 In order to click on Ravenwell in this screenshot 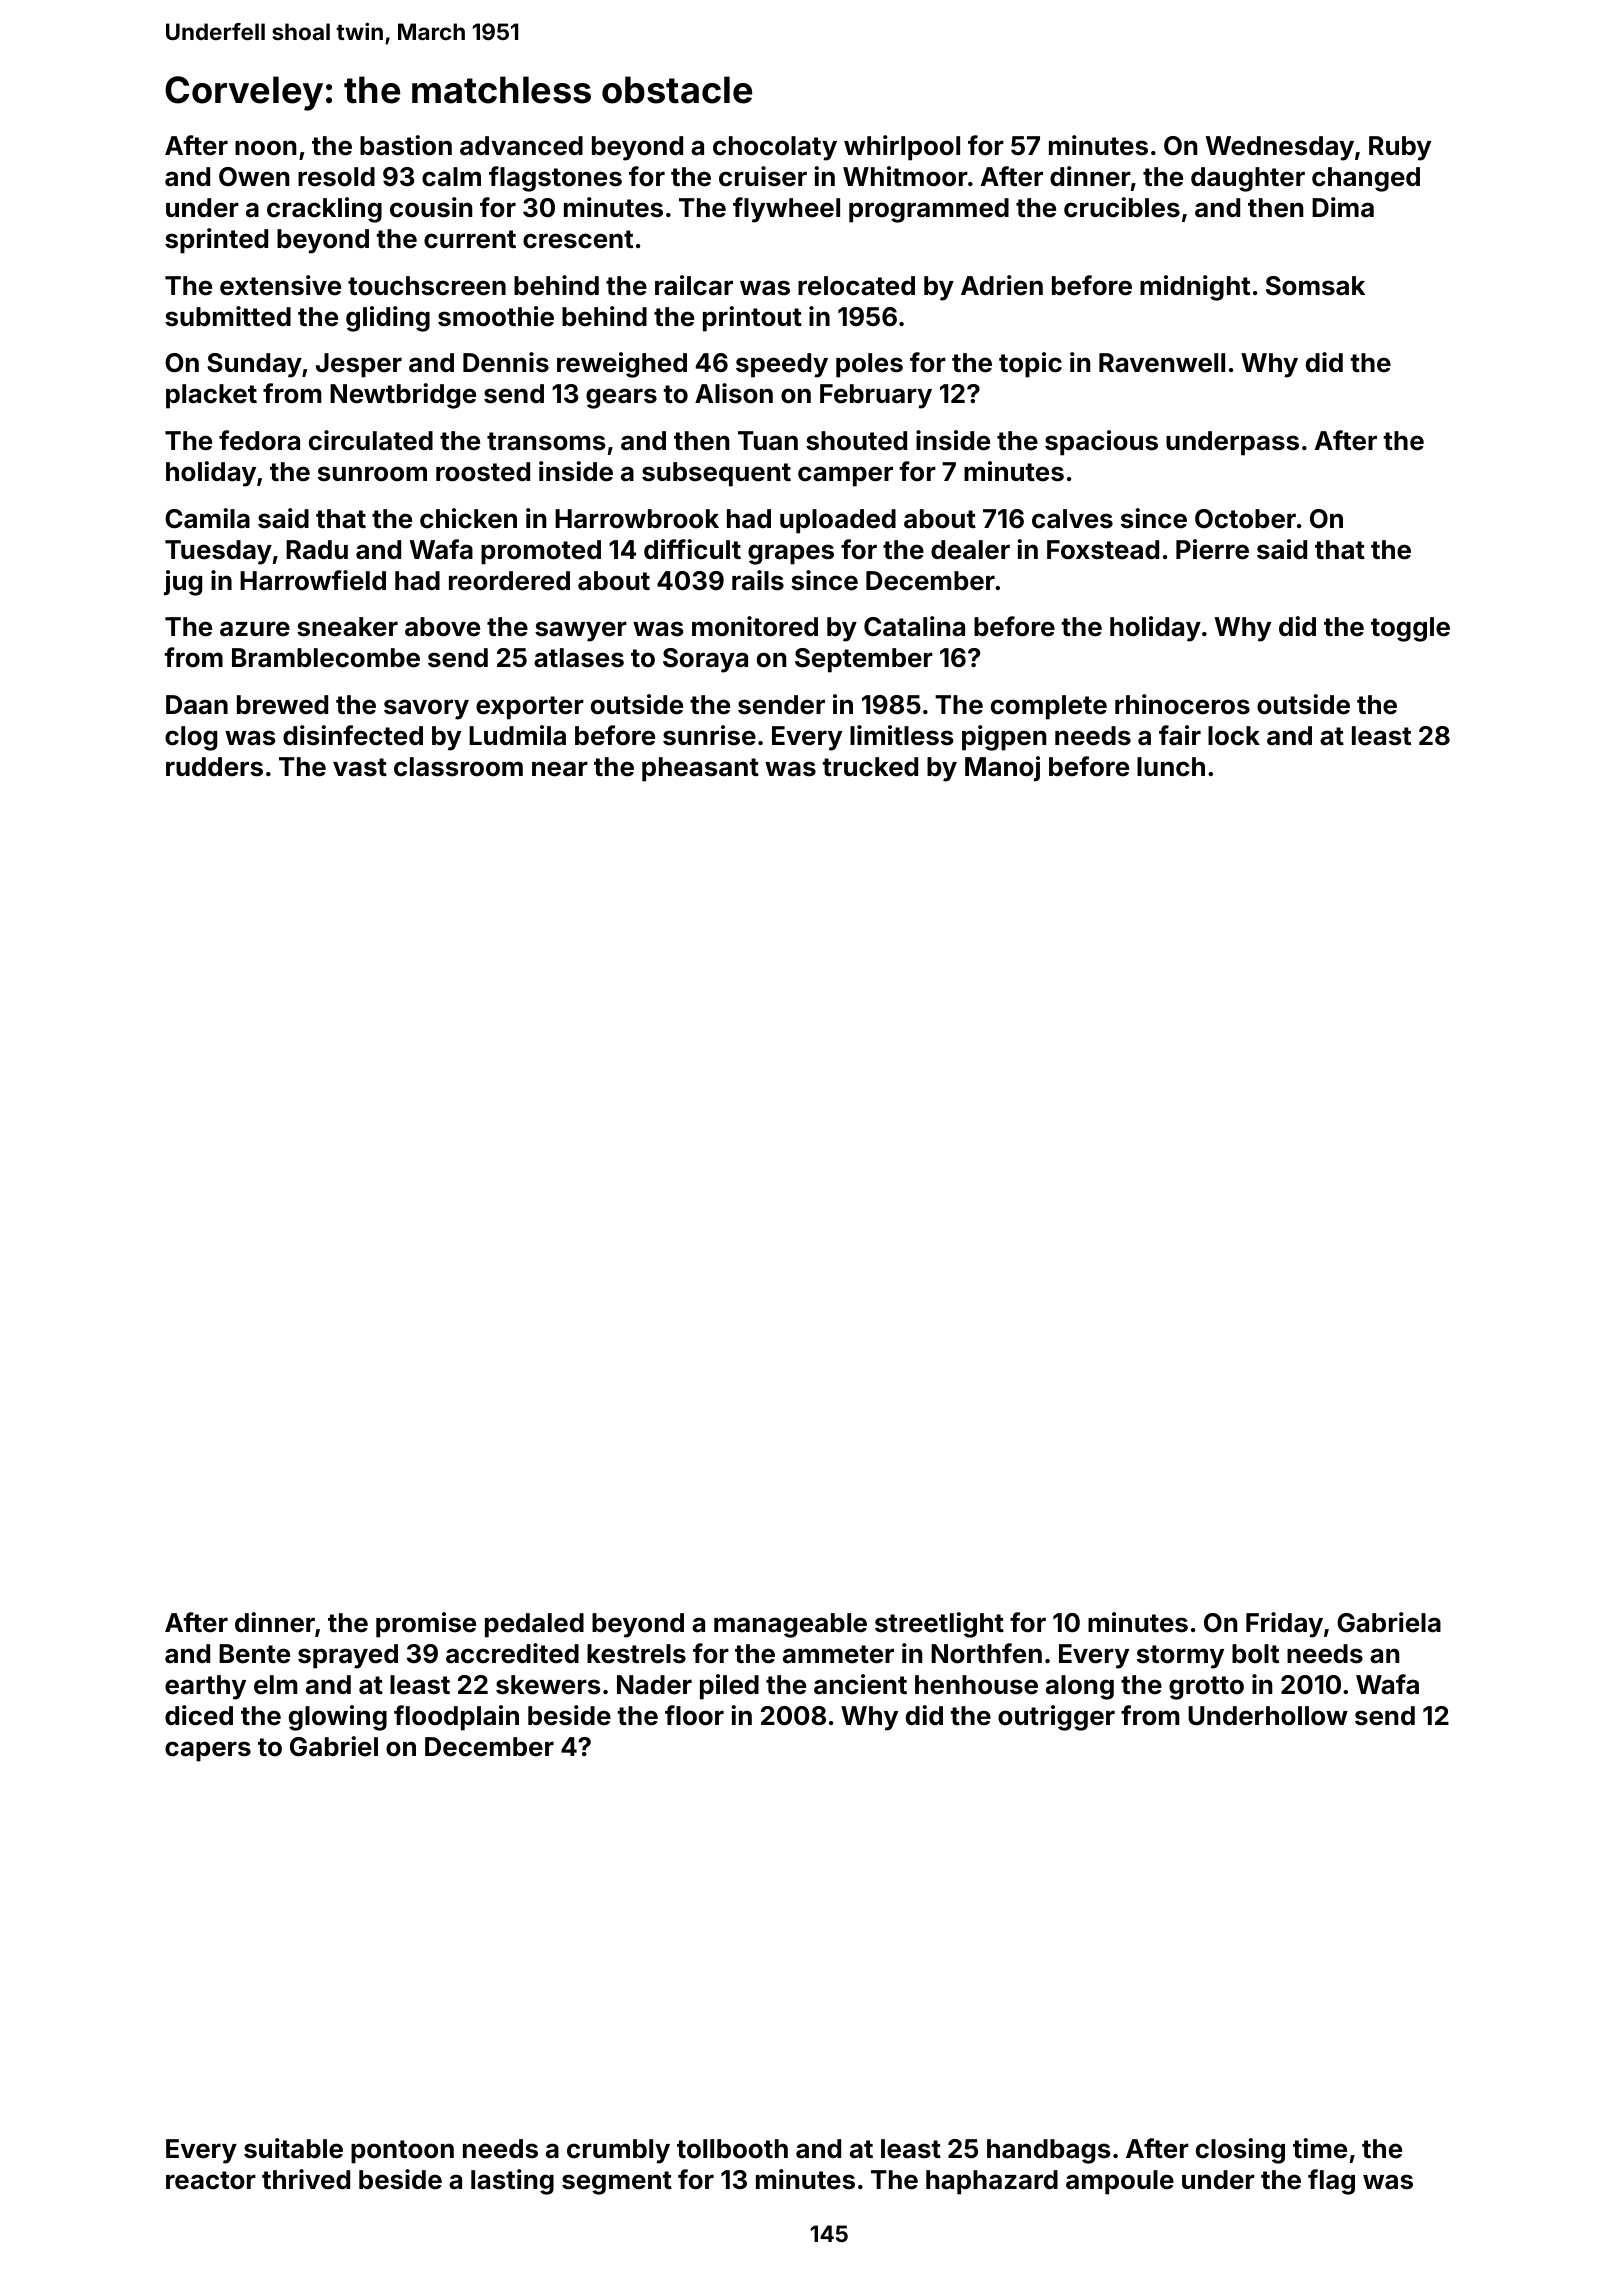, I will do `click(1162, 363)`.
